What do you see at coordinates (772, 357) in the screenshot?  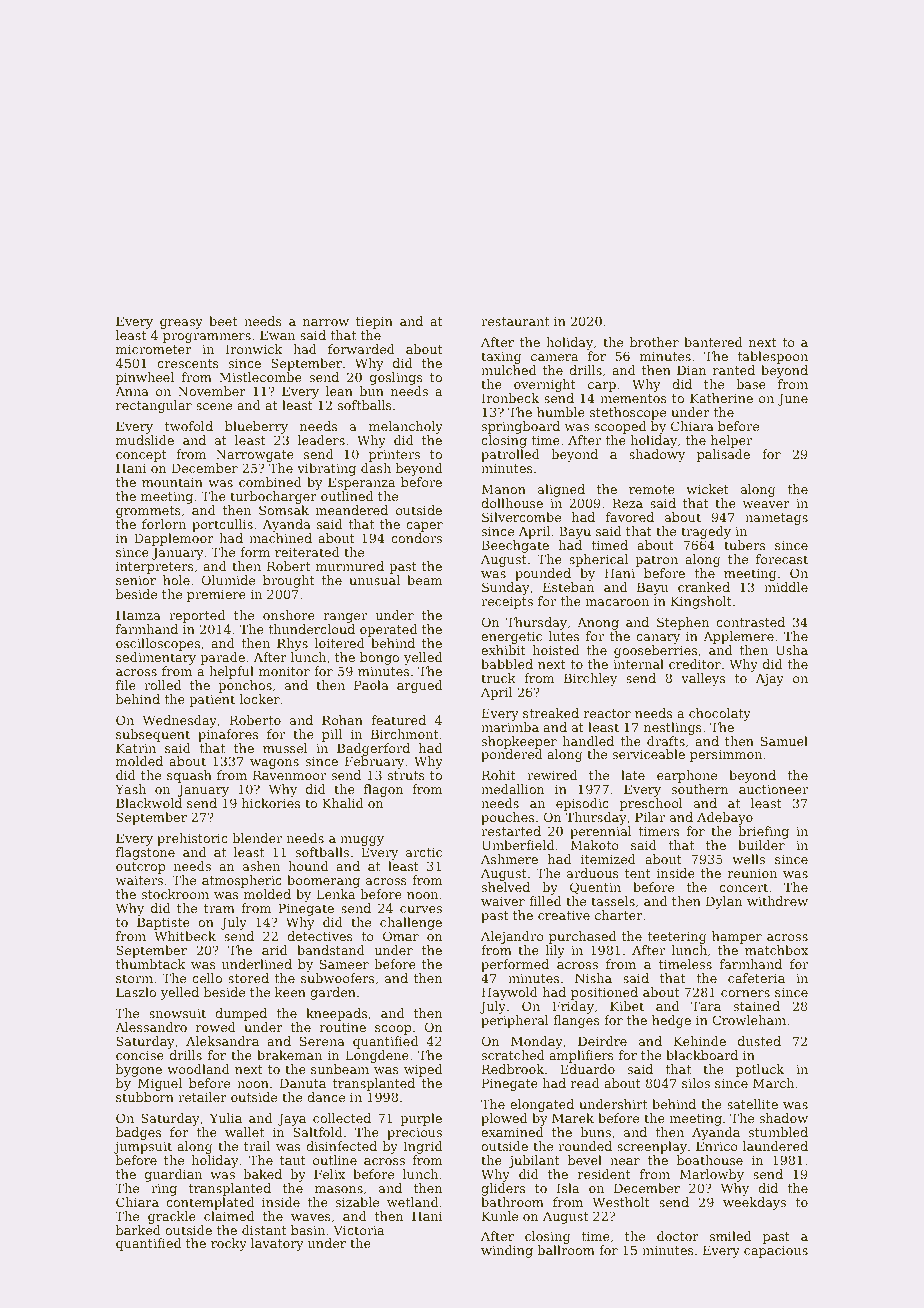 I see `tablespoon` at bounding box center [772, 357].
